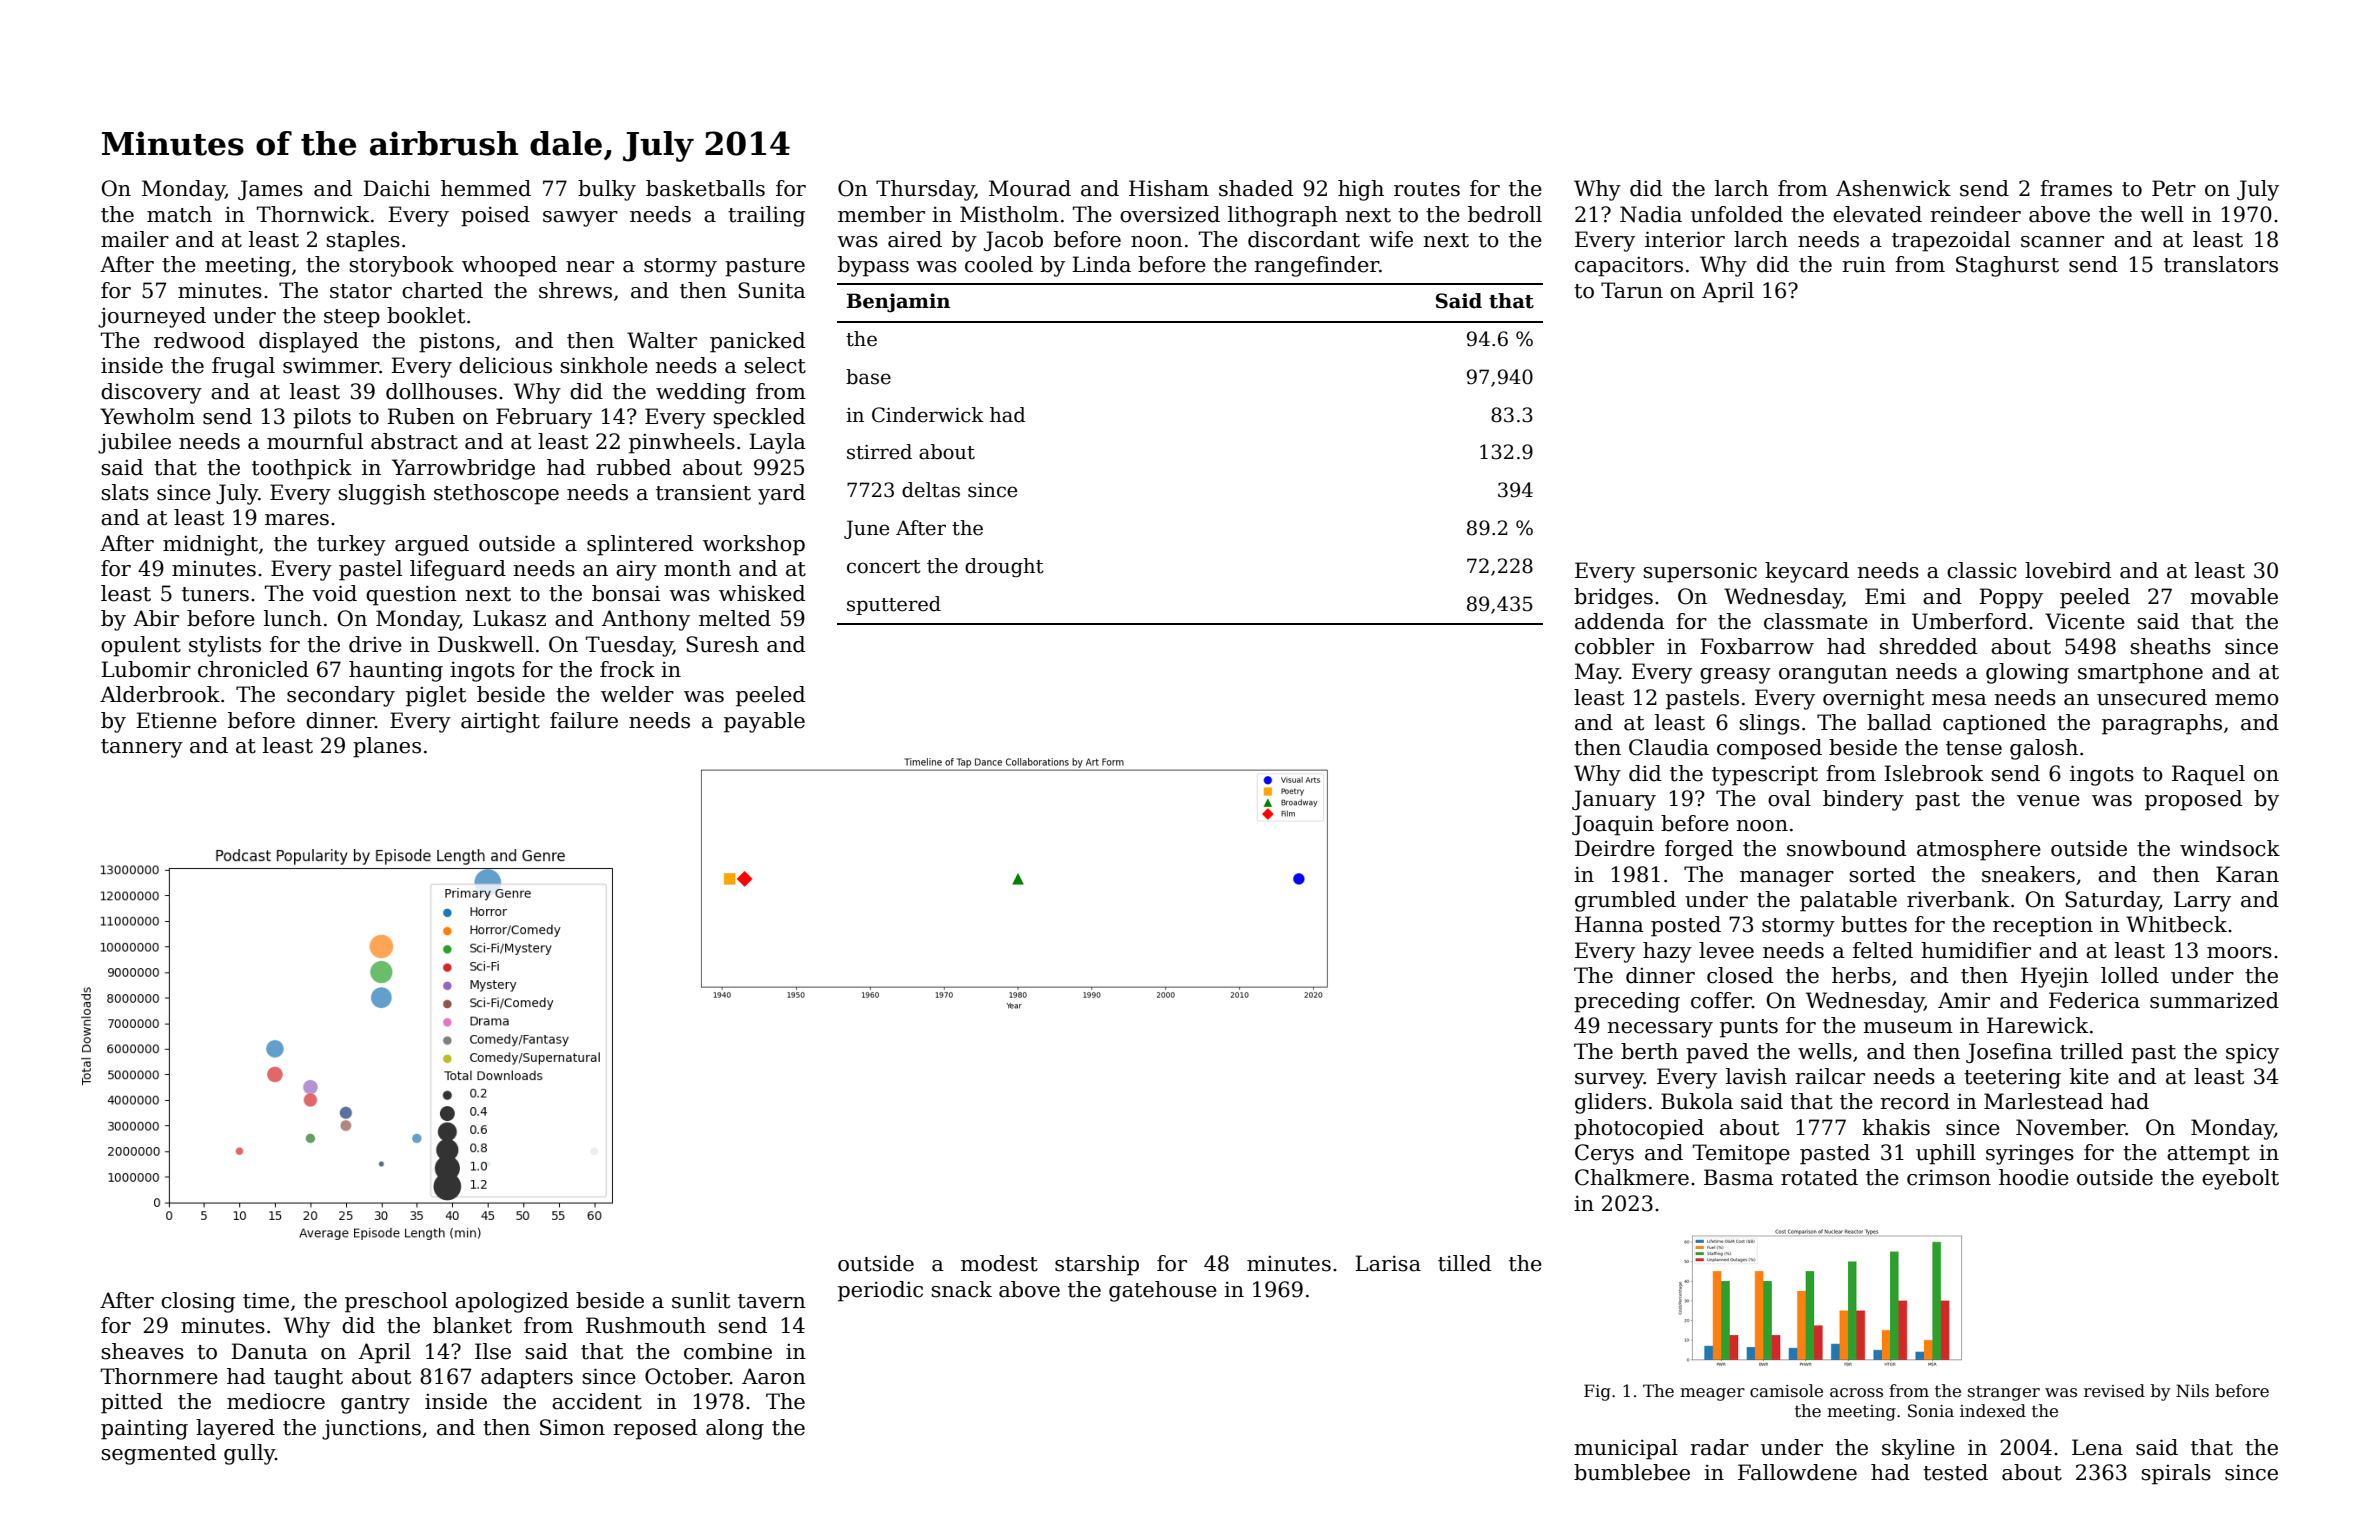 The image size is (2380, 1540). I want to click on drought, so click(1004, 568).
